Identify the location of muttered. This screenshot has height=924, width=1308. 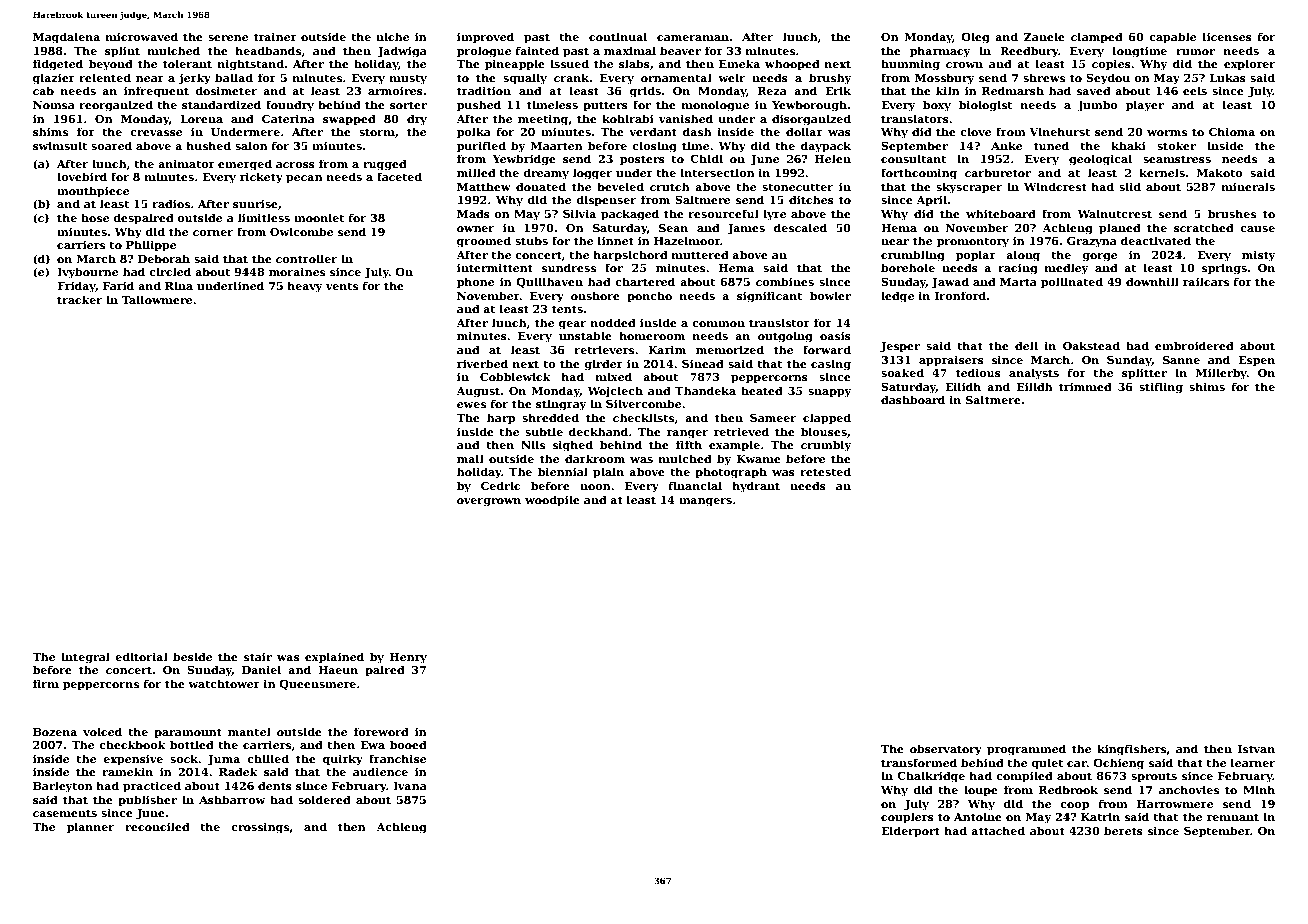
(700, 254).
